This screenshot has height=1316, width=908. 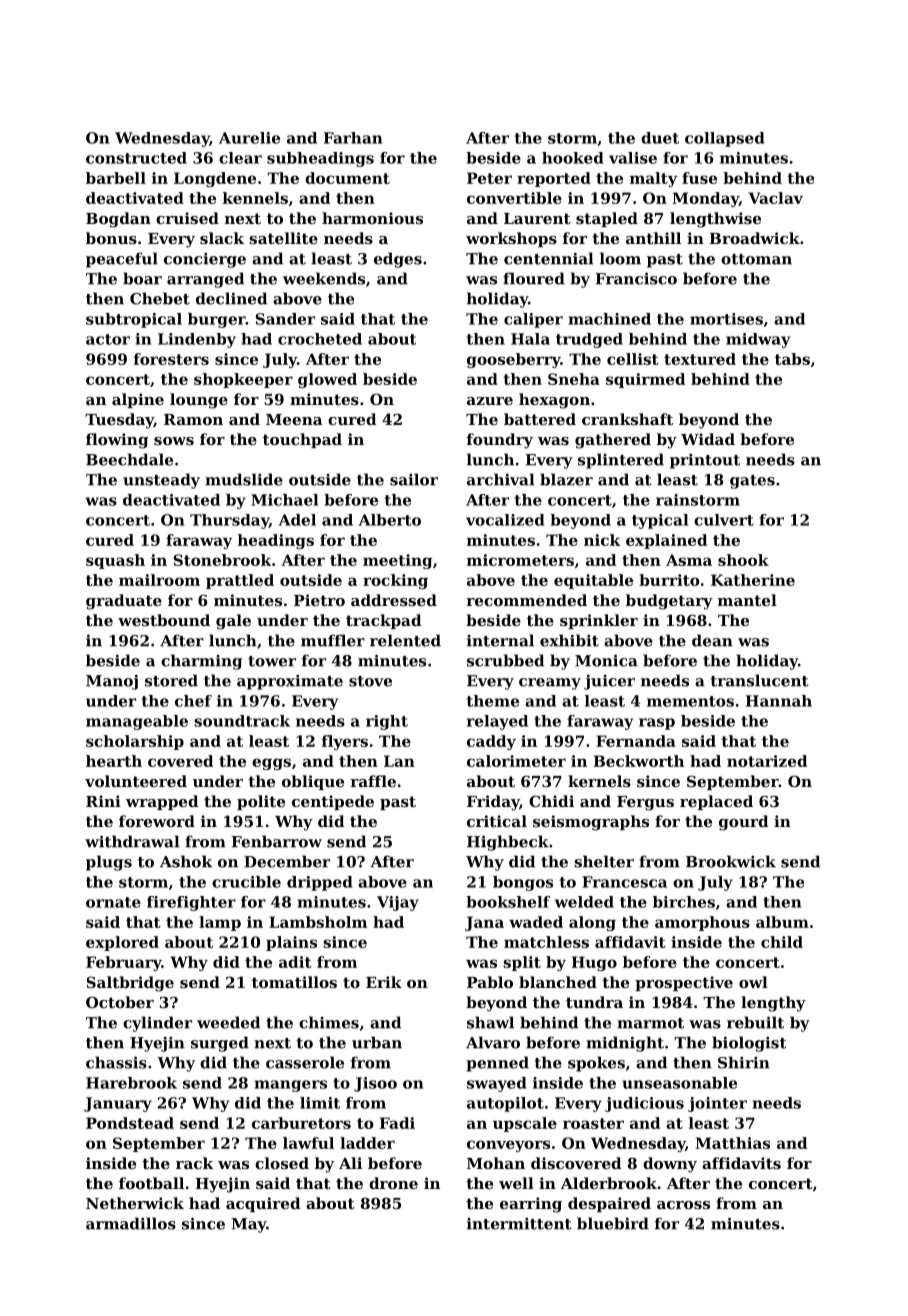 What do you see at coordinates (725, 139) in the screenshot?
I see `collapsed` at bounding box center [725, 139].
